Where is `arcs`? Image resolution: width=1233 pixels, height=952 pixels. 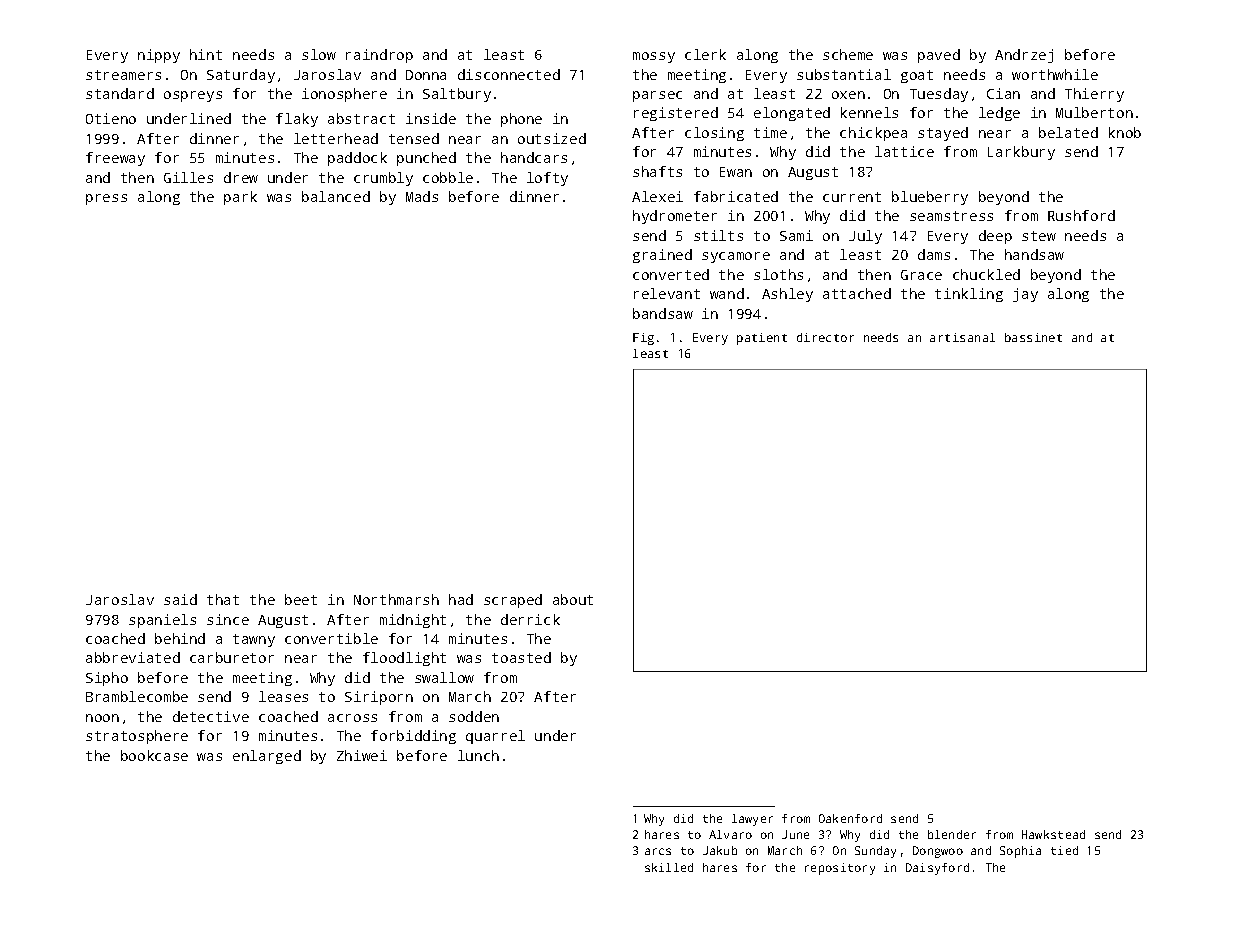 arcs is located at coordinates (658, 851).
